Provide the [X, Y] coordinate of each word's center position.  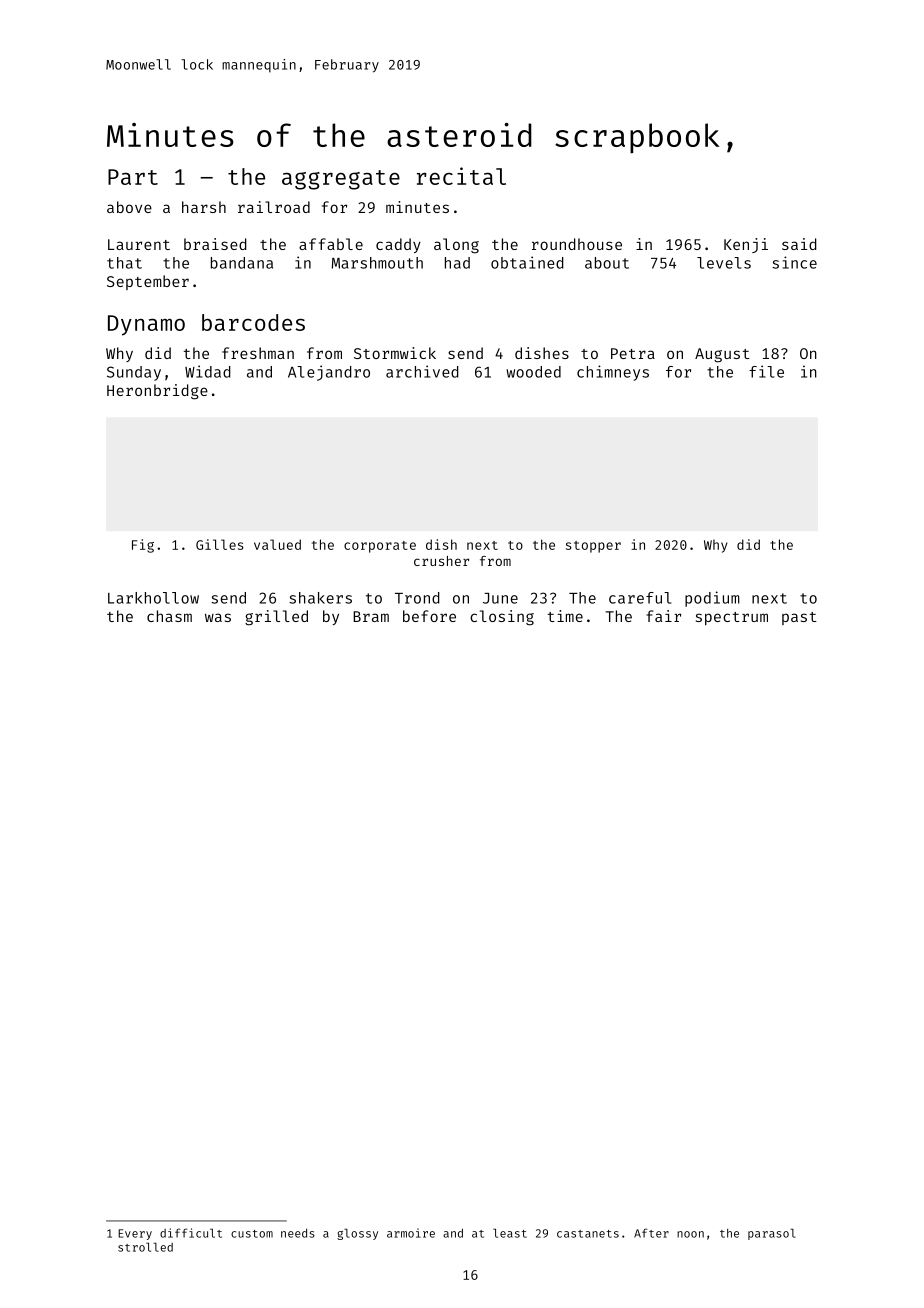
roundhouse [577, 244]
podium [712, 599]
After [651, 1233]
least [510, 1233]
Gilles [220, 544]
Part [133, 177]
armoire [411, 1233]
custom [252, 1234]
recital [461, 176]
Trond [417, 598]
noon [690, 1234]
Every [135, 1234]
